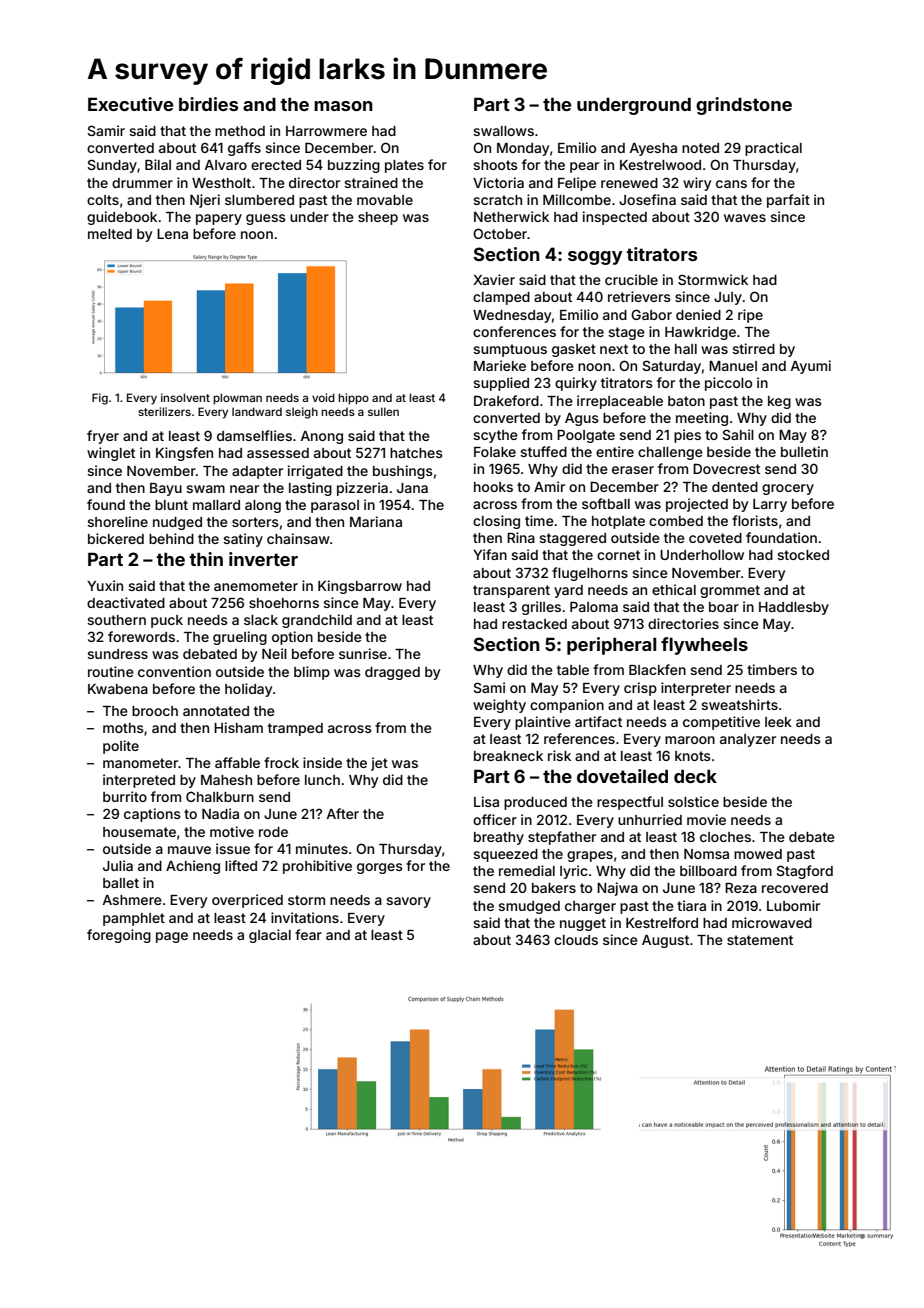 This screenshot has height=1308, width=924. Describe the element at coordinates (748, 740) in the screenshot. I see `analyzer` at that location.
